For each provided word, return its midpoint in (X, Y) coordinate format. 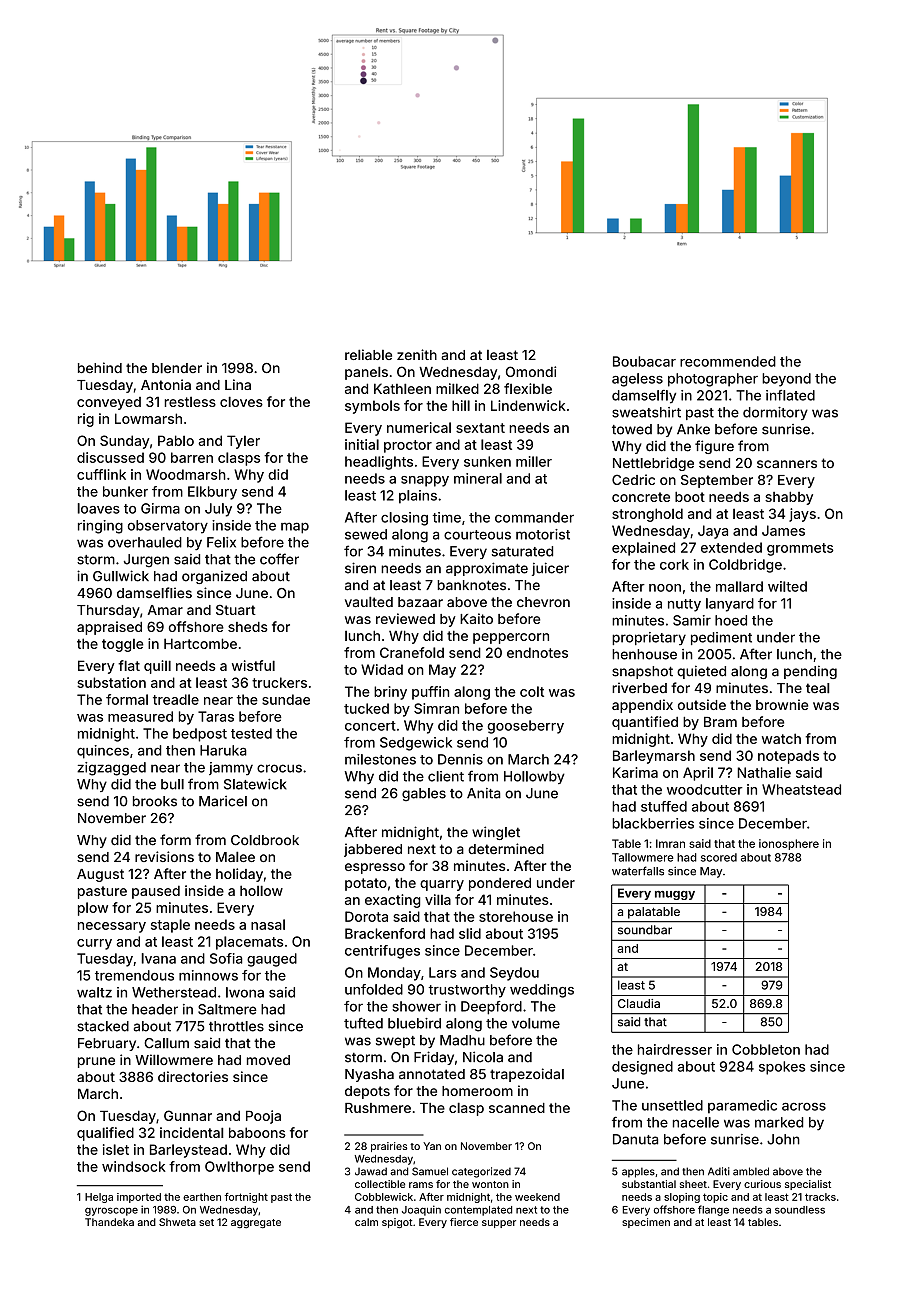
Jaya (713, 532)
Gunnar (188, 1115)
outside (702, 704)
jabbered (373, 850)
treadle (176, 699)
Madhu (462, 1040)
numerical (419, 427)
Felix (221, 542)
